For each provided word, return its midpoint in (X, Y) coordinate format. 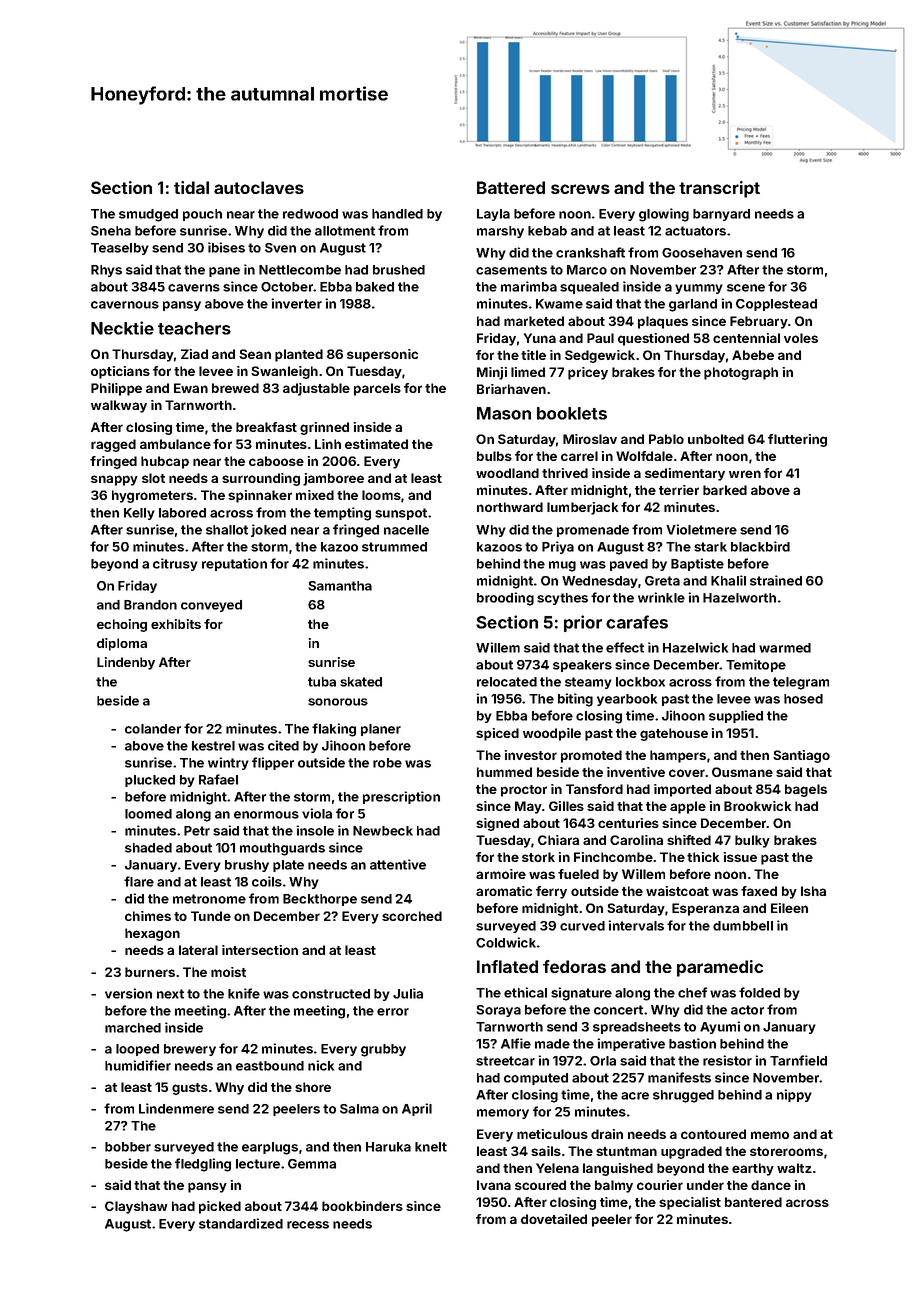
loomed (148, 814)
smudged (148, 215)
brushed (399, 270)
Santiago (801, 756)
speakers (582, 666)
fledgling (203, 1165)
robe (387, 763)
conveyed (211, 606)
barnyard (721, 215)
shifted (689, 840)
